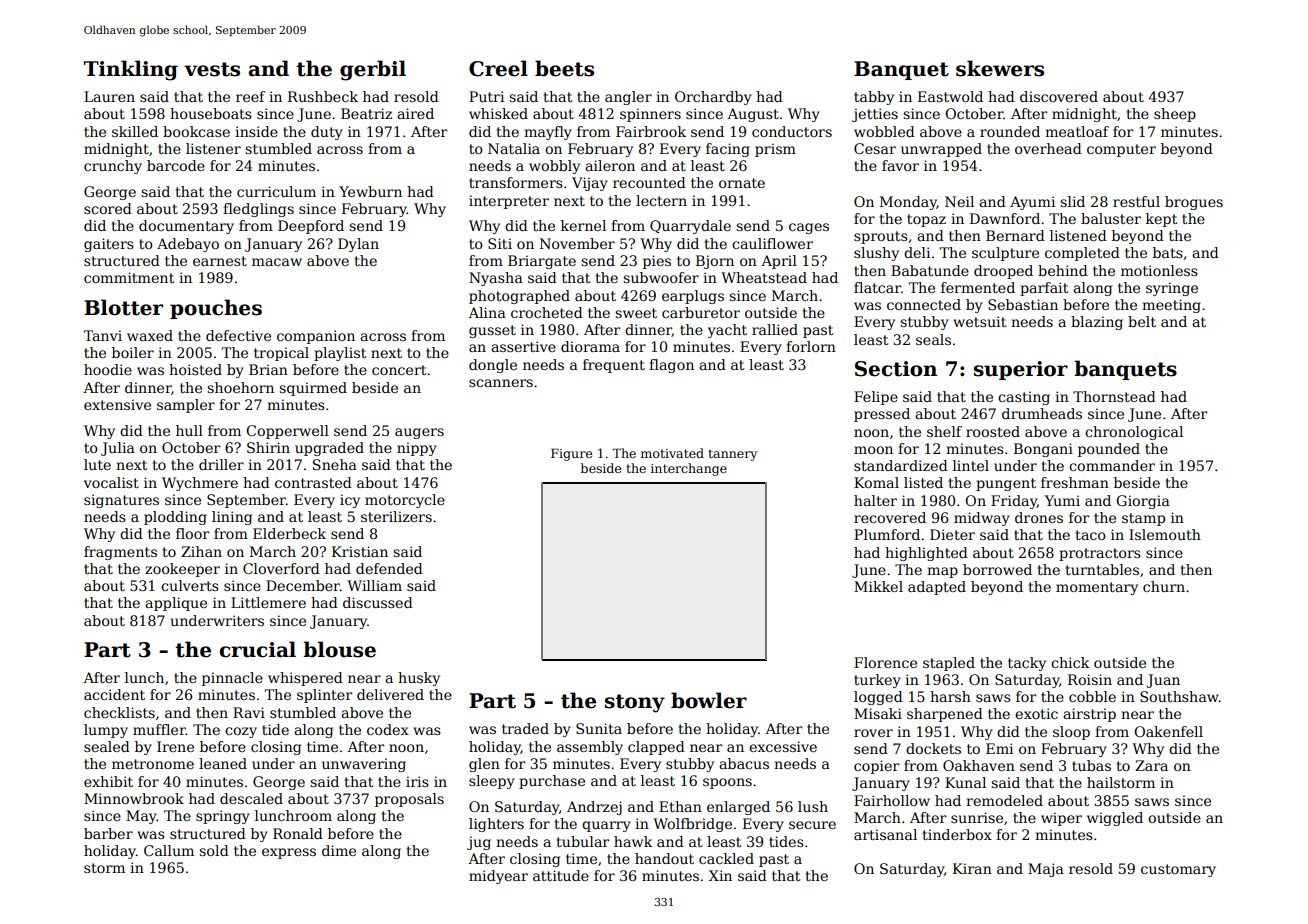 Image resolution: width=1308 pixels, height=924 pixels. What do you see at coordinates (419, 433) in the page?
I see `augers` at bounding box center [419, 433].
